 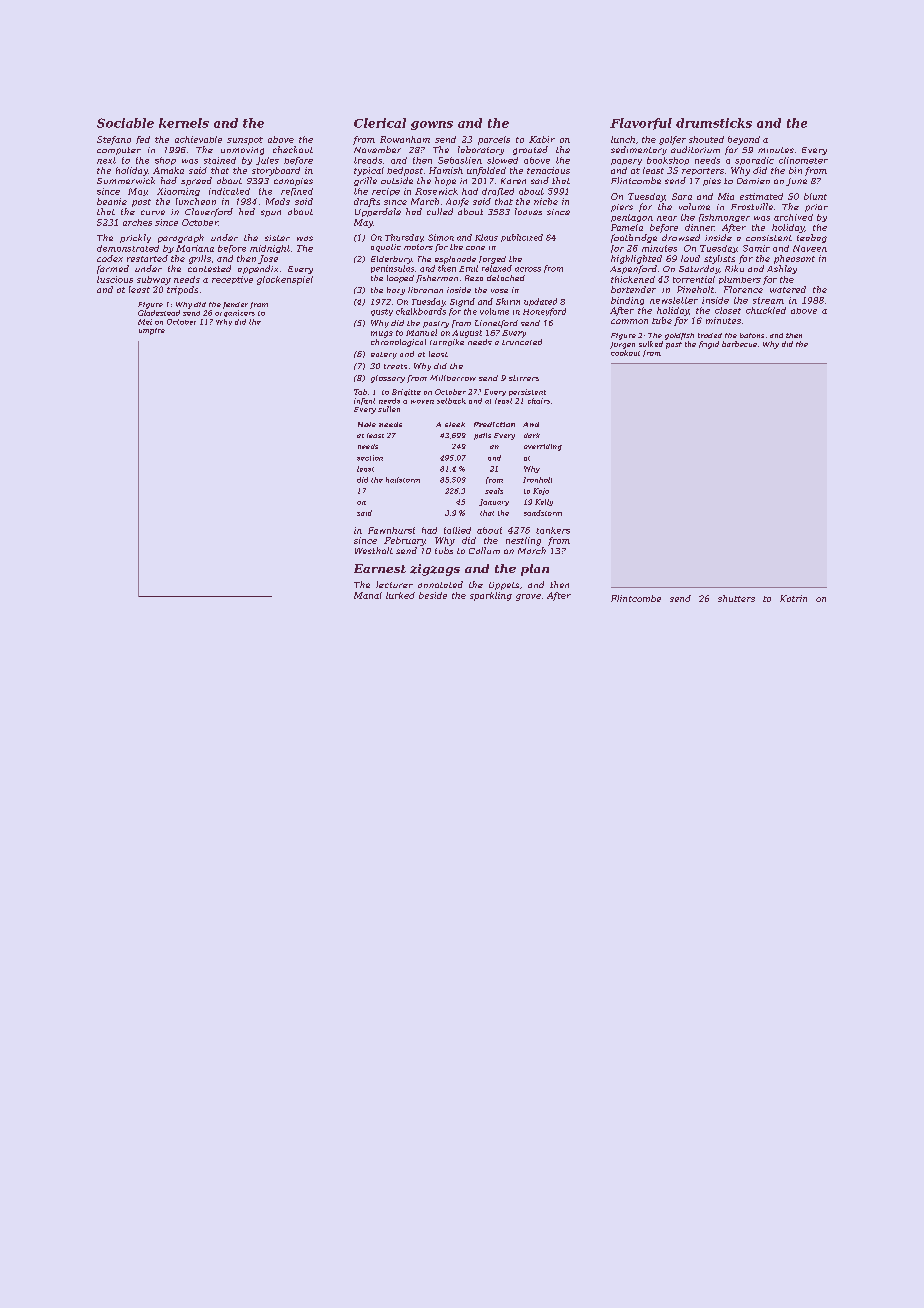 What do you see at coordinates (524, 378) in the screenshot?
I see `stirrers` at bounding box center [524, 378].
